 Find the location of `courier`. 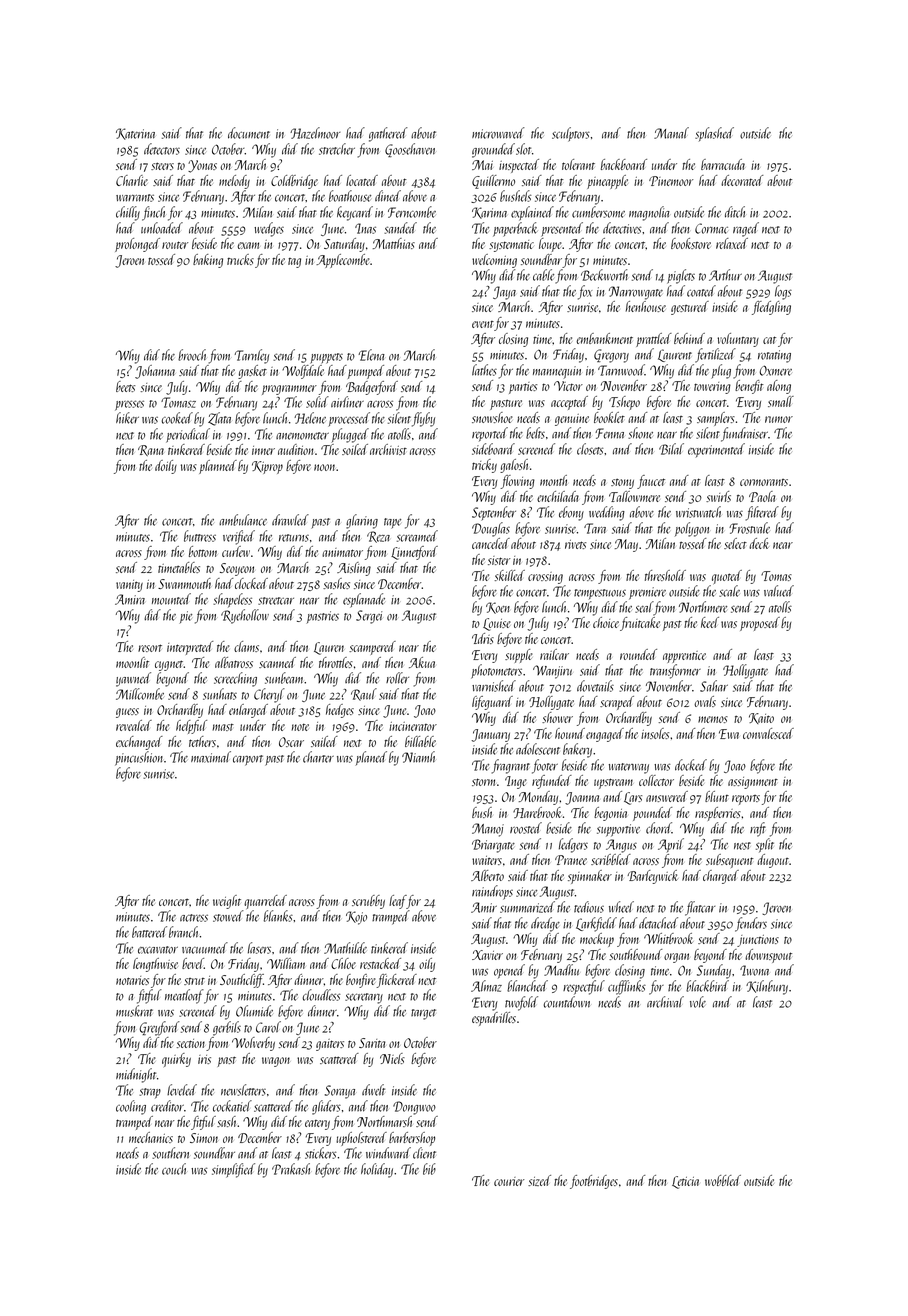

courier is located at coordinates (509, 1181).
